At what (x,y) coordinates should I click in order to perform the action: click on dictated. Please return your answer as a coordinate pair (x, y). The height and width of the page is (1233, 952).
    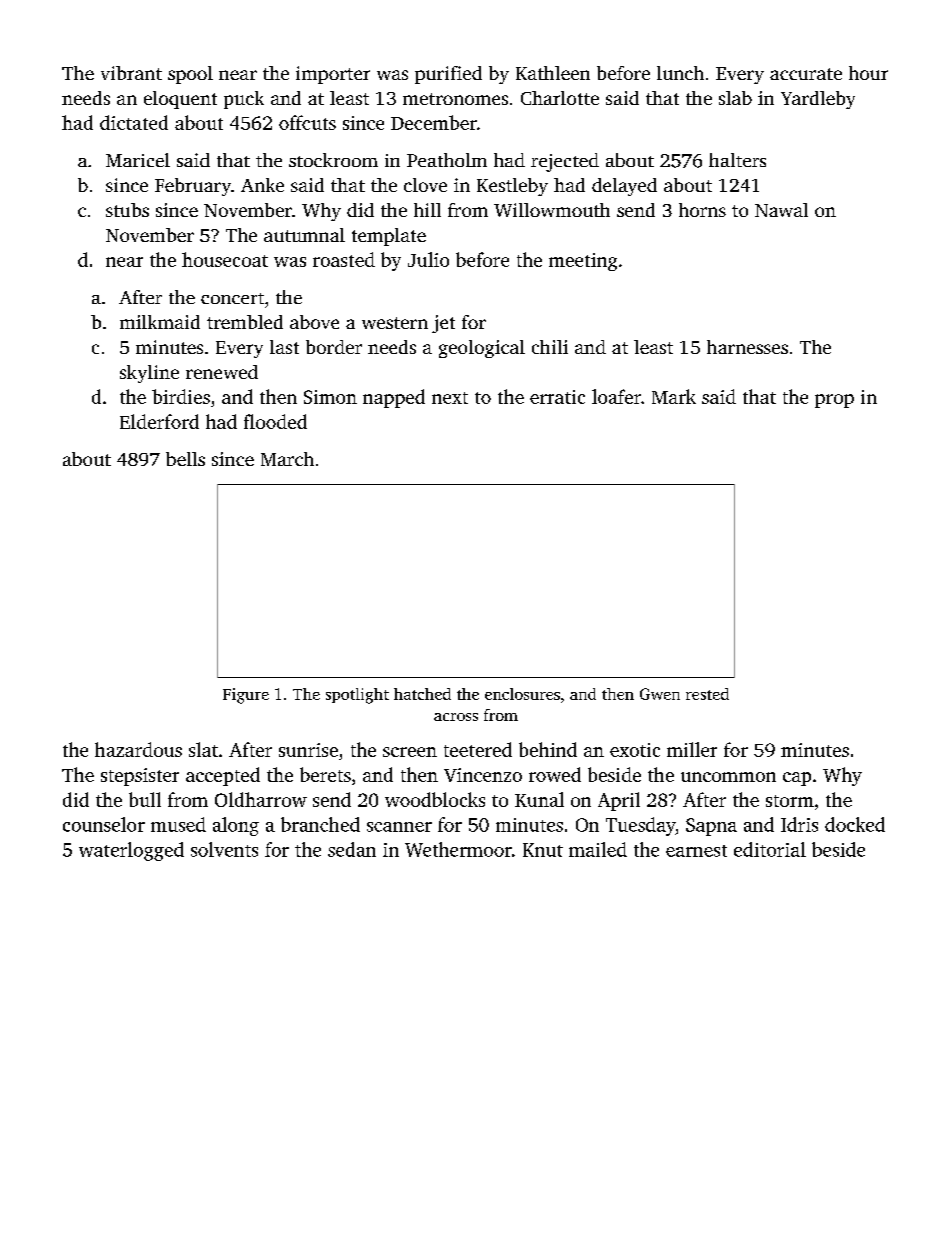
    Looking at the image, I should click on (134, 122).
